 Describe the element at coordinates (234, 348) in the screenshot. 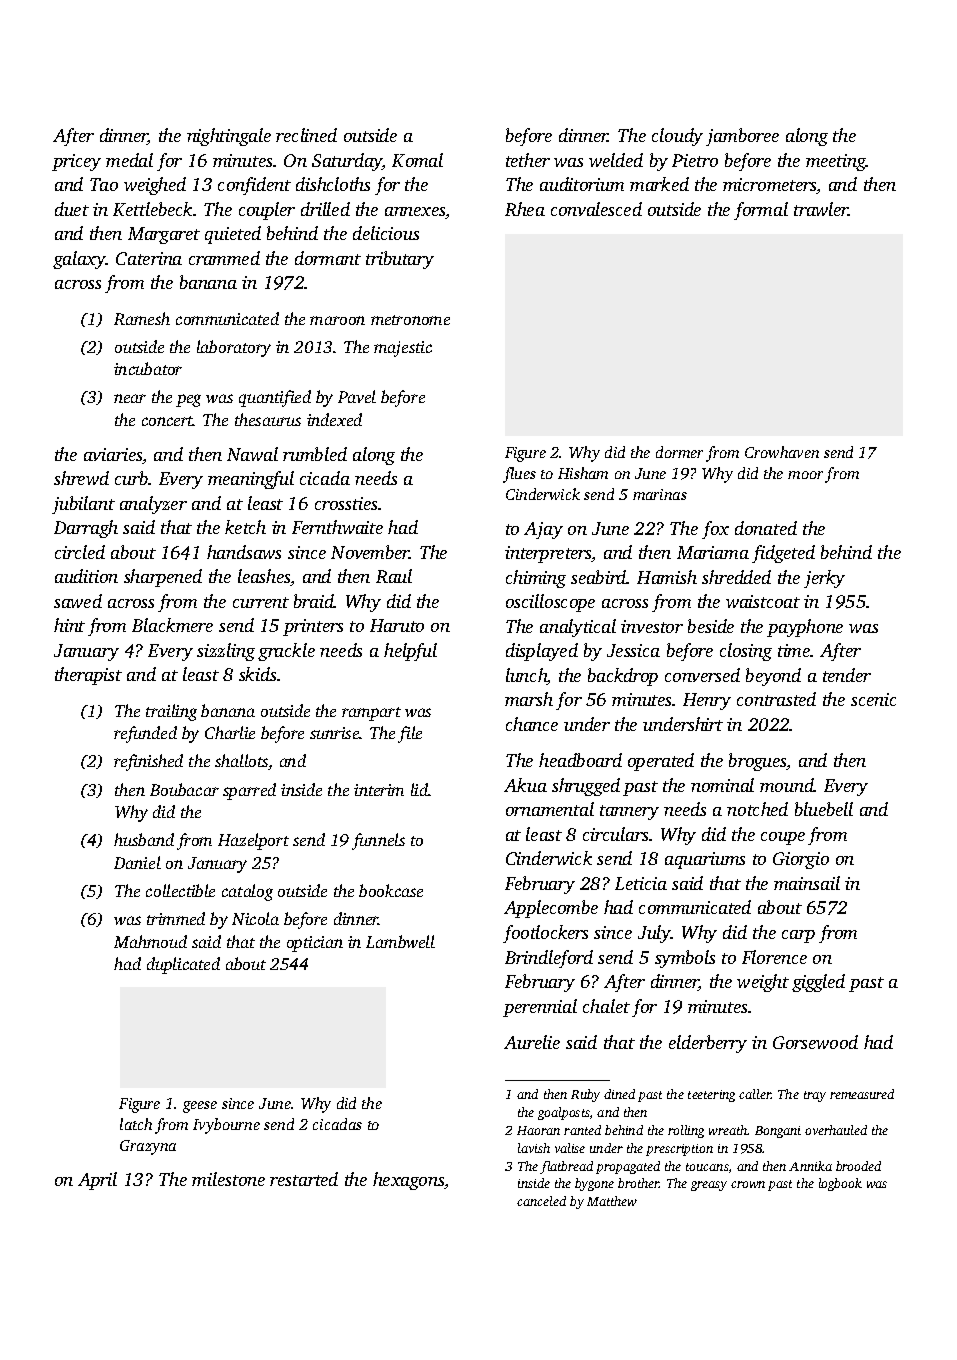

I see `laboratory` at that location.
